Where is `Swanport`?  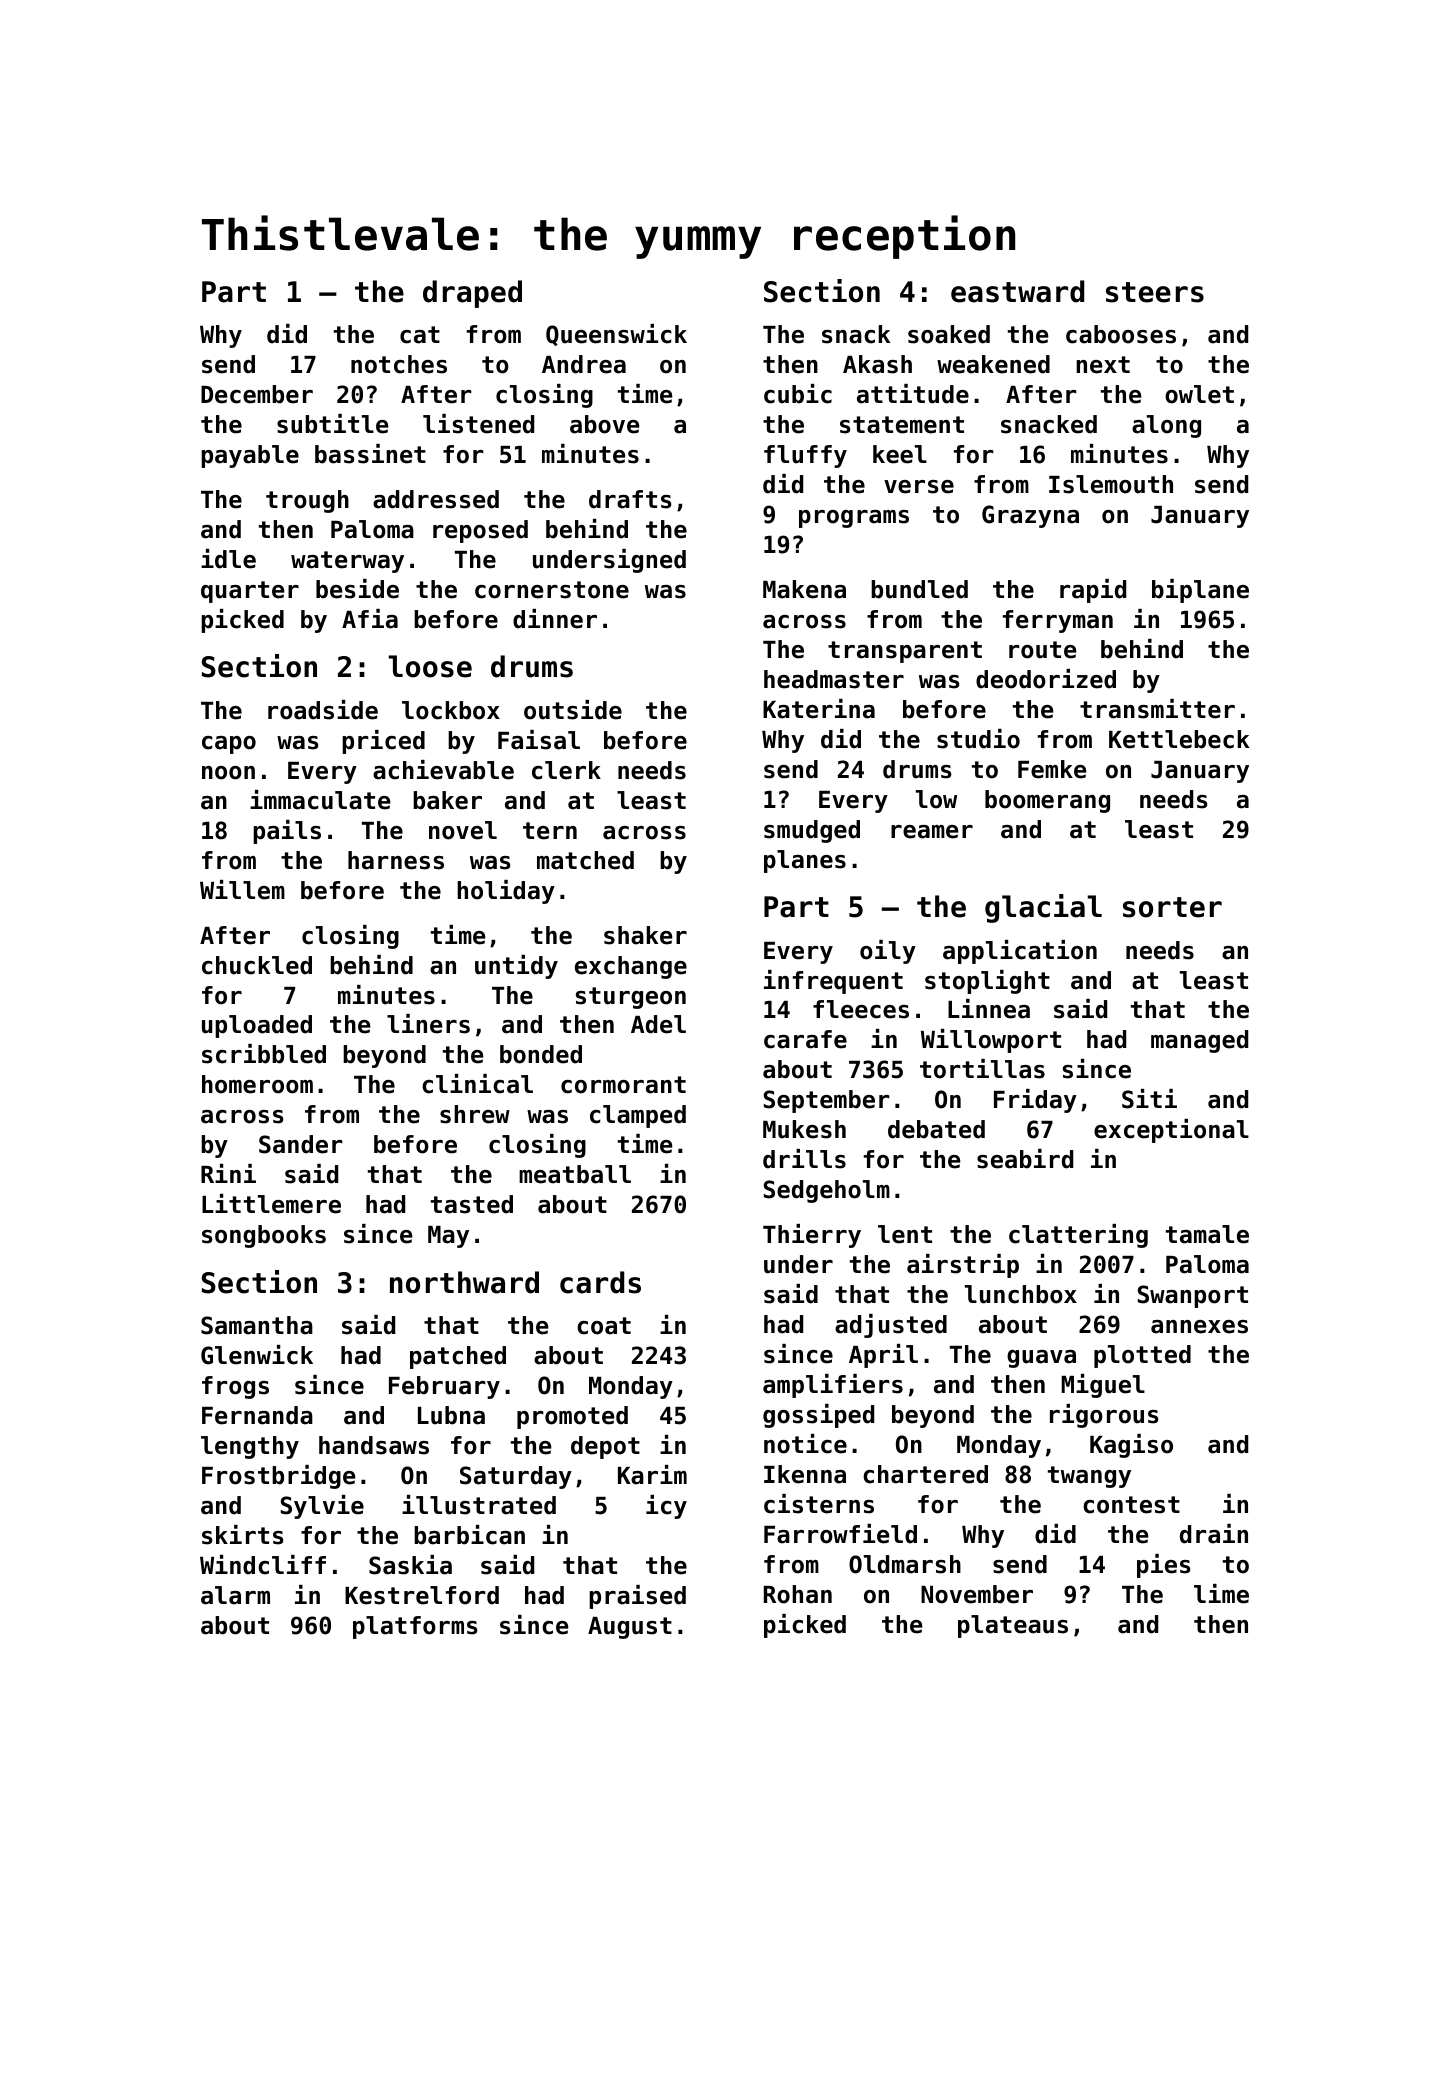
Swanport is located at coordinates (1193, 1296).
